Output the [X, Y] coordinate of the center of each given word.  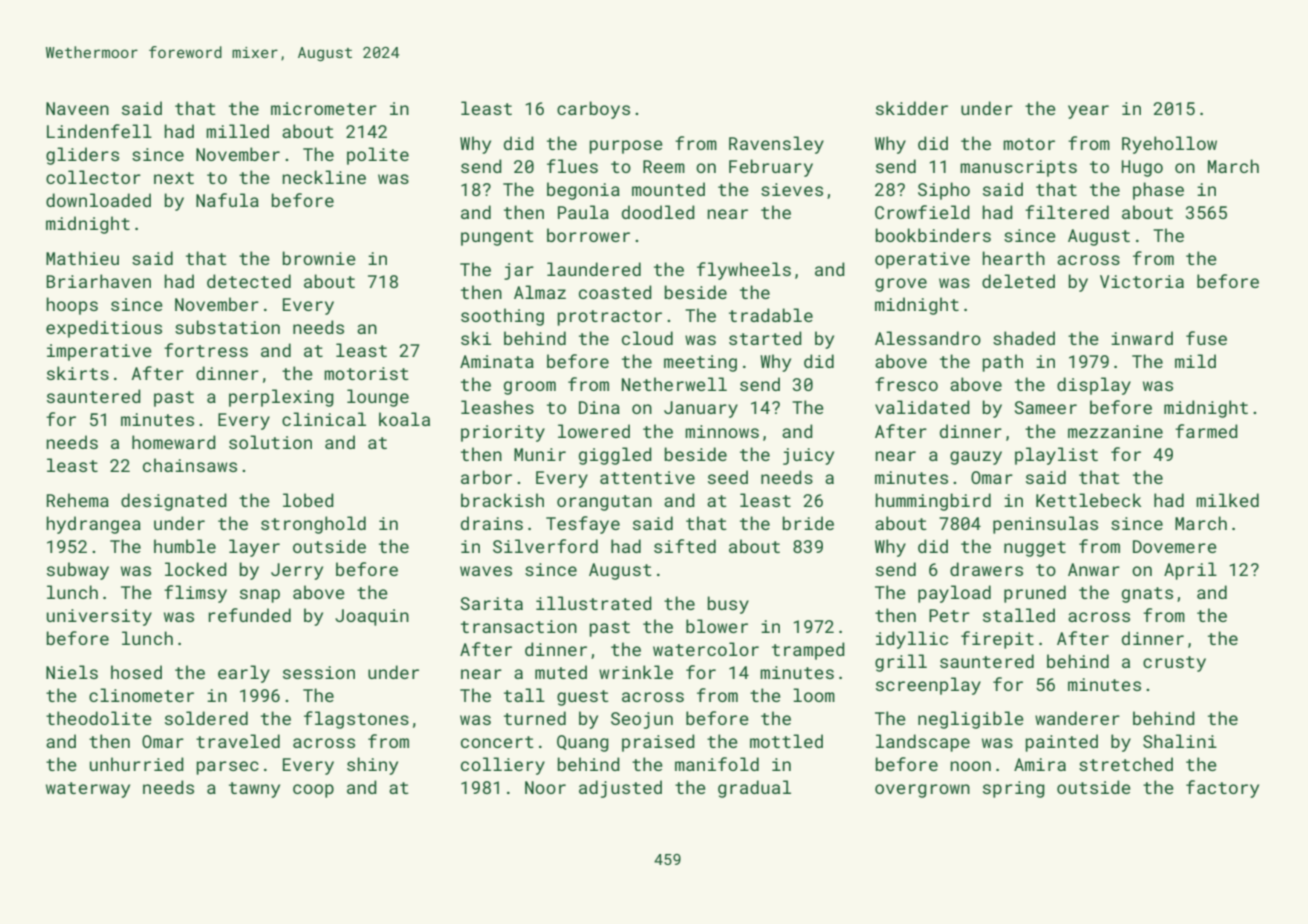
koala [404, 419]
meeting [700, 363]
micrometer [324, 108]
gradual [754, 789]
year [1088, 112]
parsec [227, 768]
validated [922, 407]
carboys [593, 110]
